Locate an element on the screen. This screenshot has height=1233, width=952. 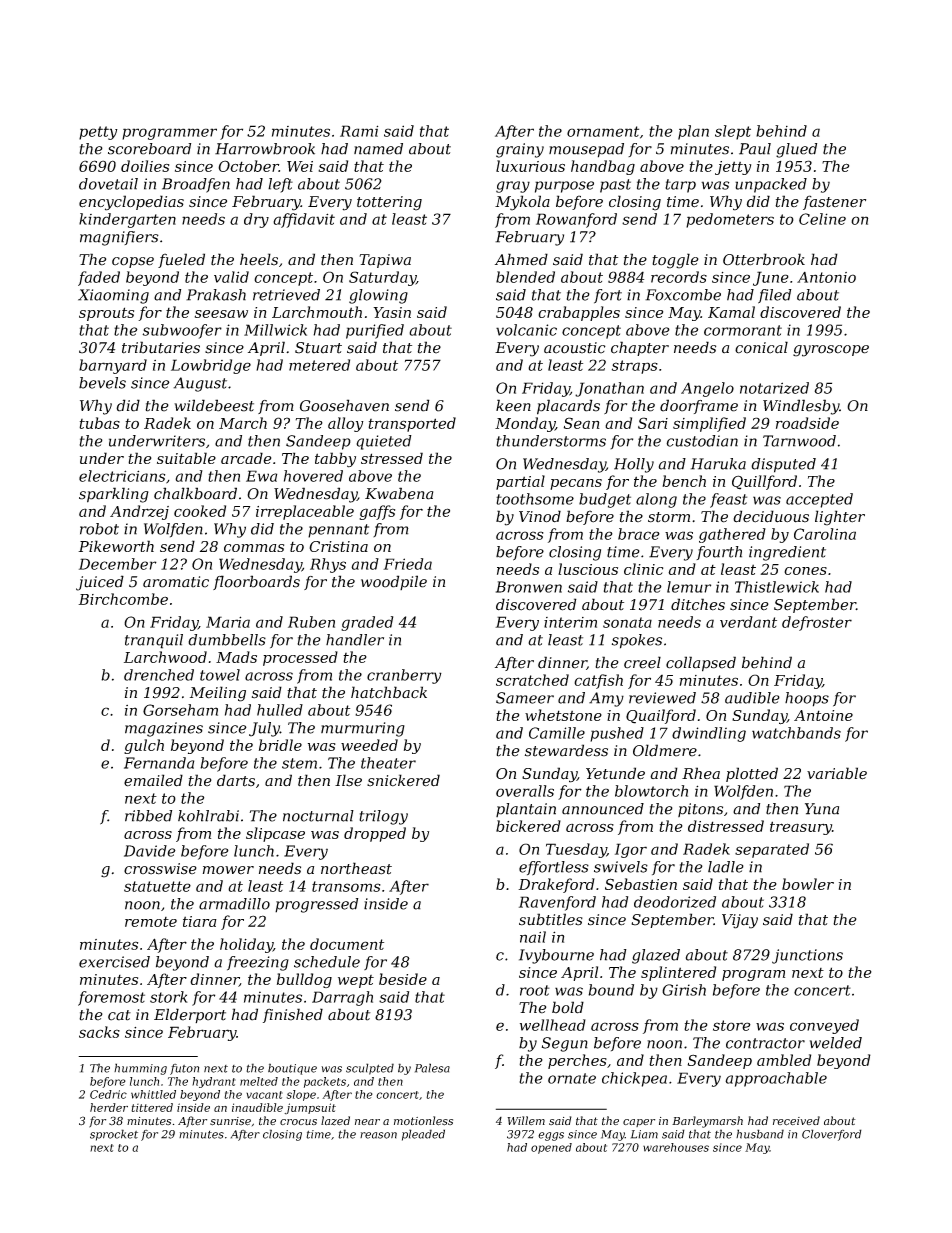
jetty is located at coordinates (733, 168).
